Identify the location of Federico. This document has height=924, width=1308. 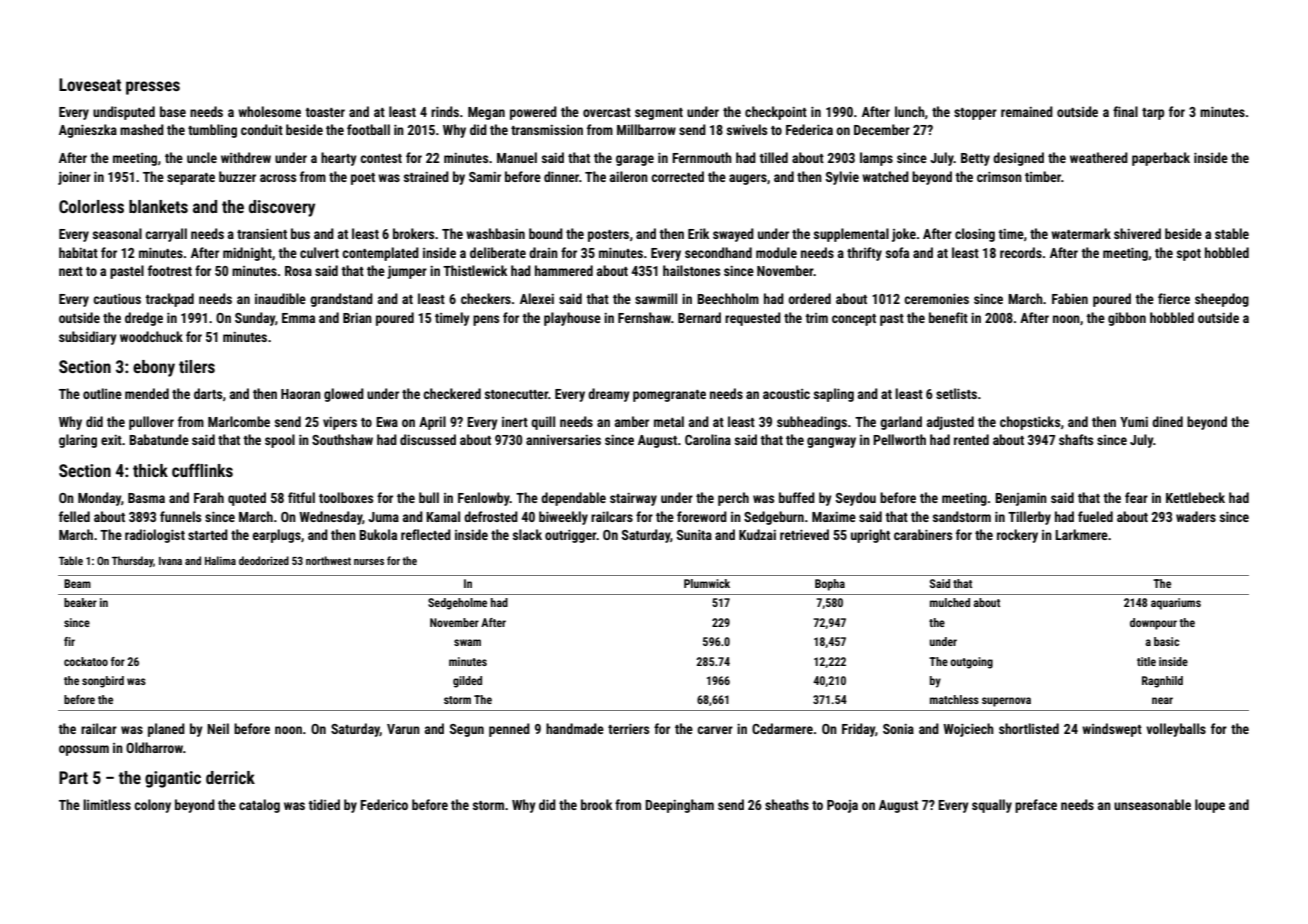
(384, 804).
